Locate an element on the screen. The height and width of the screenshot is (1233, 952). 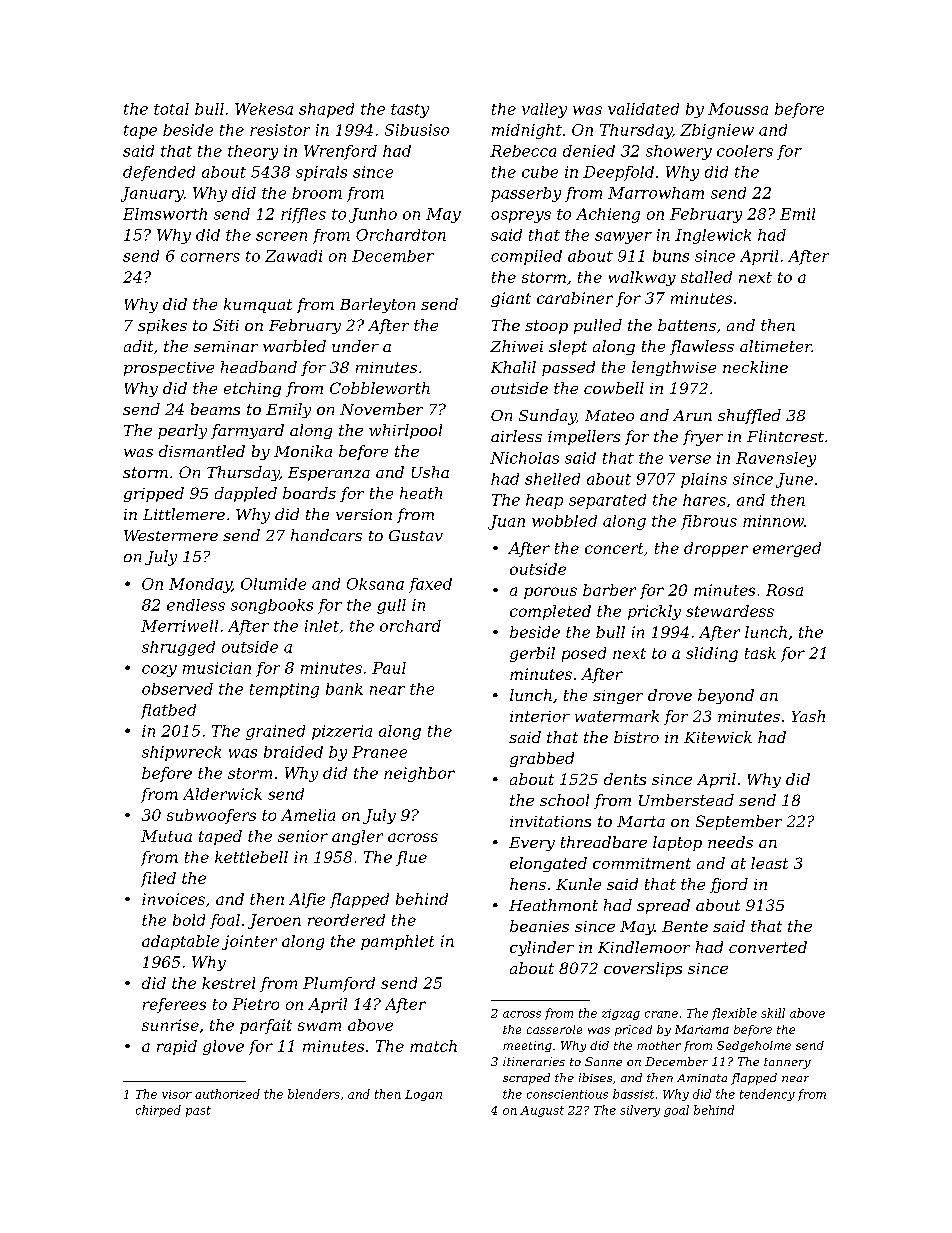
faxed is located at coordinates (430, 585).
